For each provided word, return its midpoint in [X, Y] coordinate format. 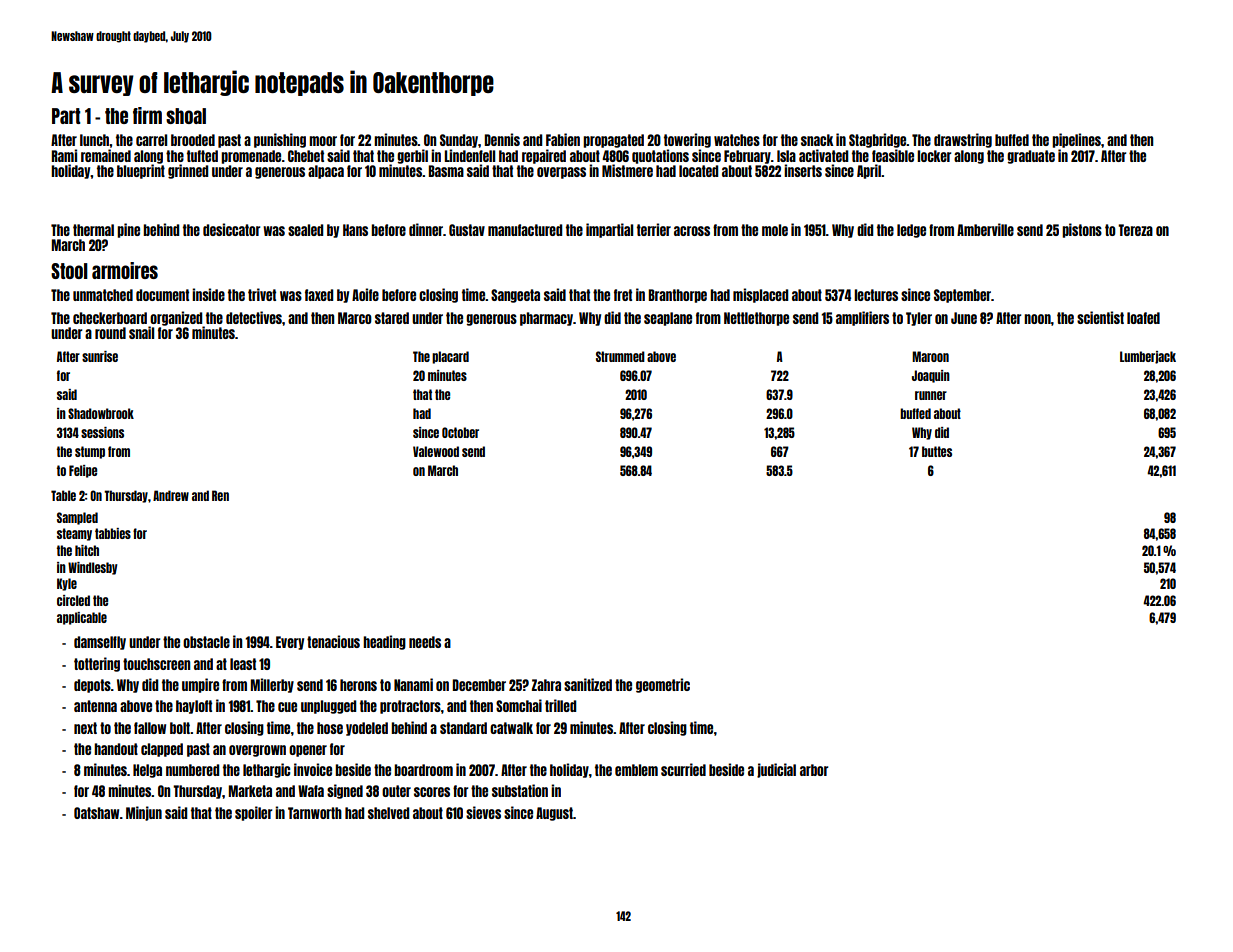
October [460, 432]
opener [308, 751]
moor [323, 141]
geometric [663, 685]
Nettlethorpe [756, 319]
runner [931, 395]
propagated [613, 141]
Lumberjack [1148, 357]
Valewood [436, 451]
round [110, 333]
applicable [82, 618]
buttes [937, 451]
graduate [1031, 157]
